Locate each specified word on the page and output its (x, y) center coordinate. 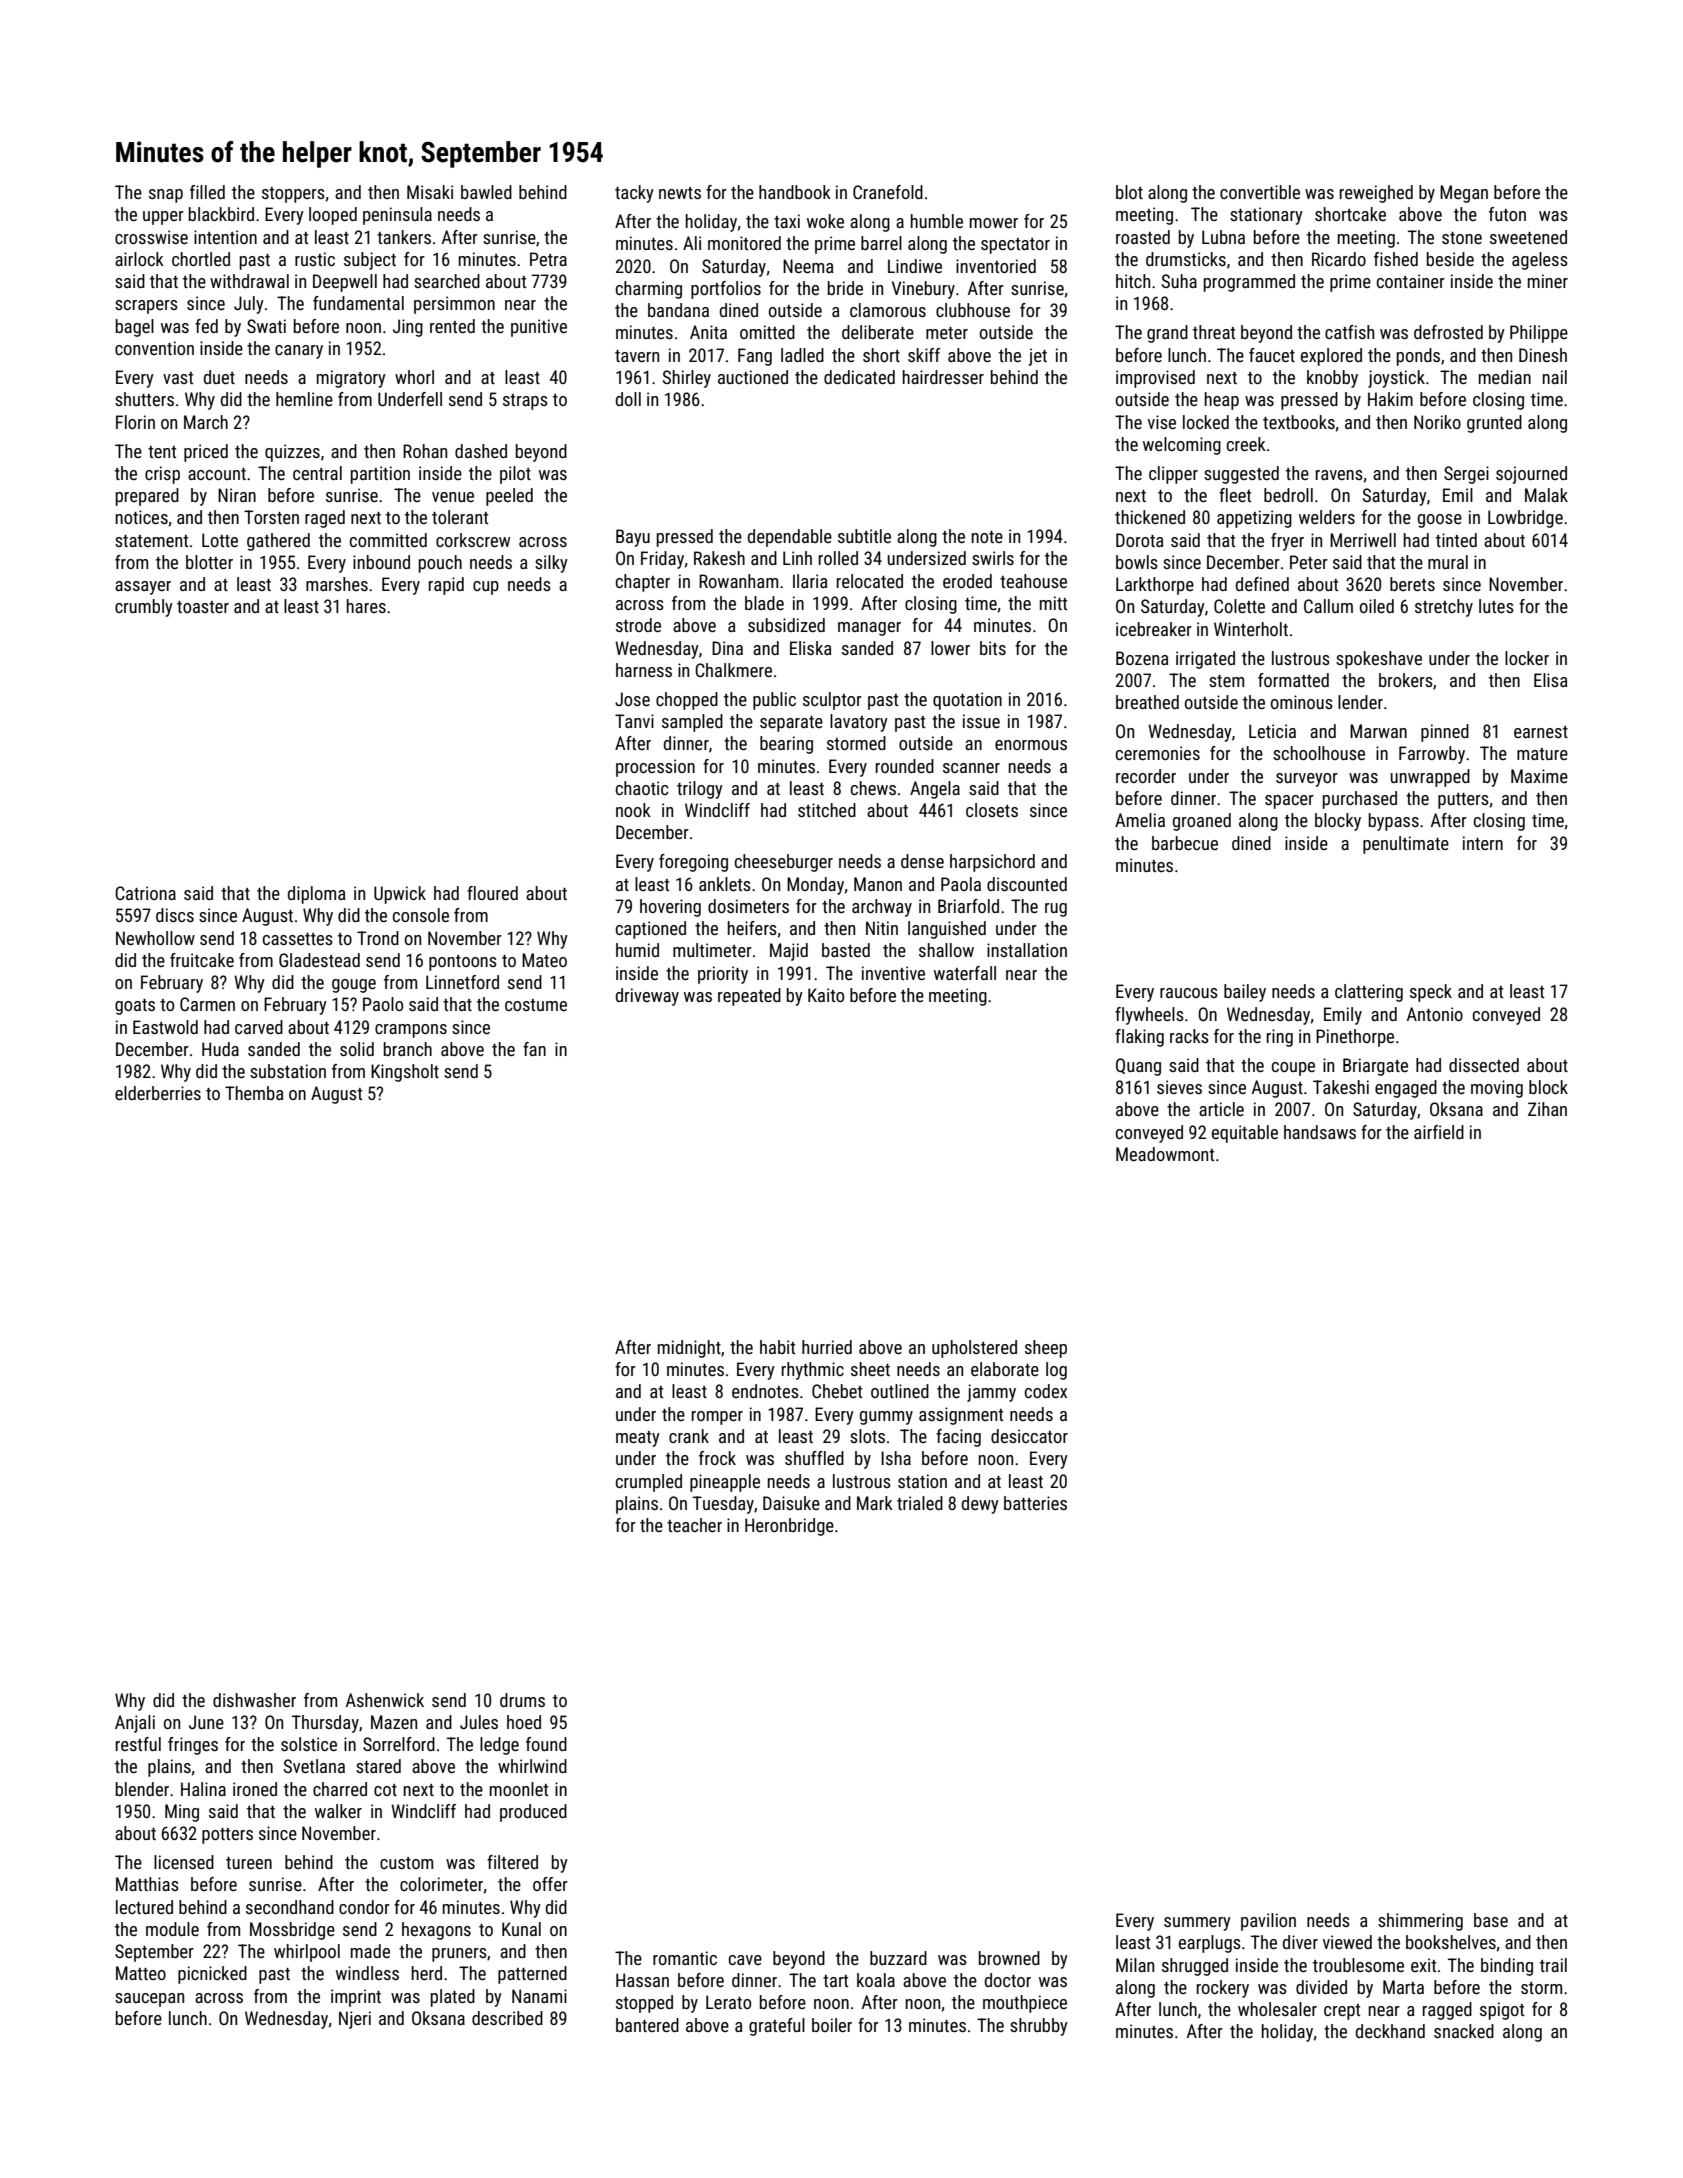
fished (1396, 259)
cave (745, 1960)
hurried (827, 1347)
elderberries (158, 1093)
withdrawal (249, 281)
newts (680, 193)
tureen (249, 1863)
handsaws (1320, 1132)
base (1491, 1920)
